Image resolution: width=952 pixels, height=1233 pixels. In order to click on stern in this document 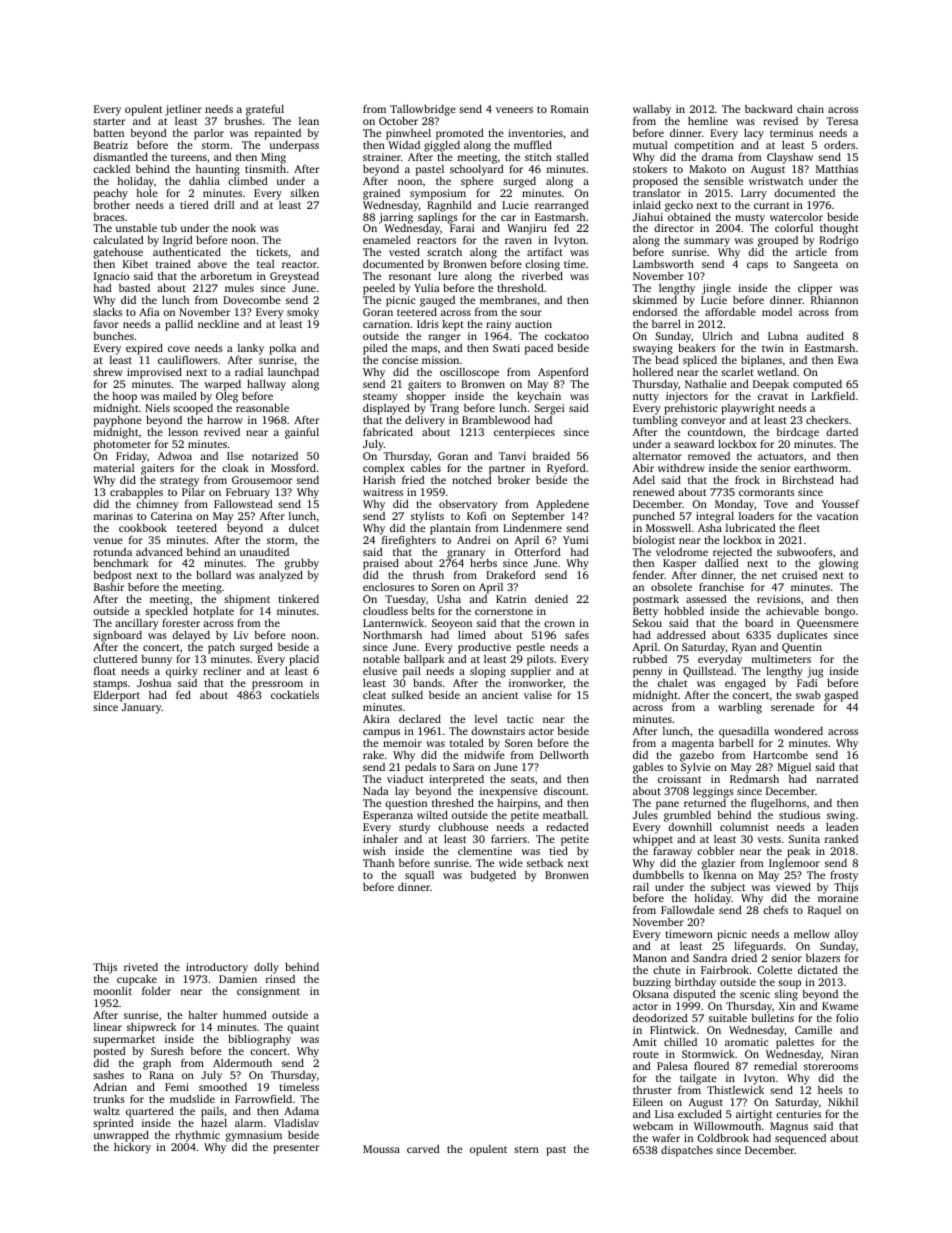, I will do `click(526, 1149)`.
